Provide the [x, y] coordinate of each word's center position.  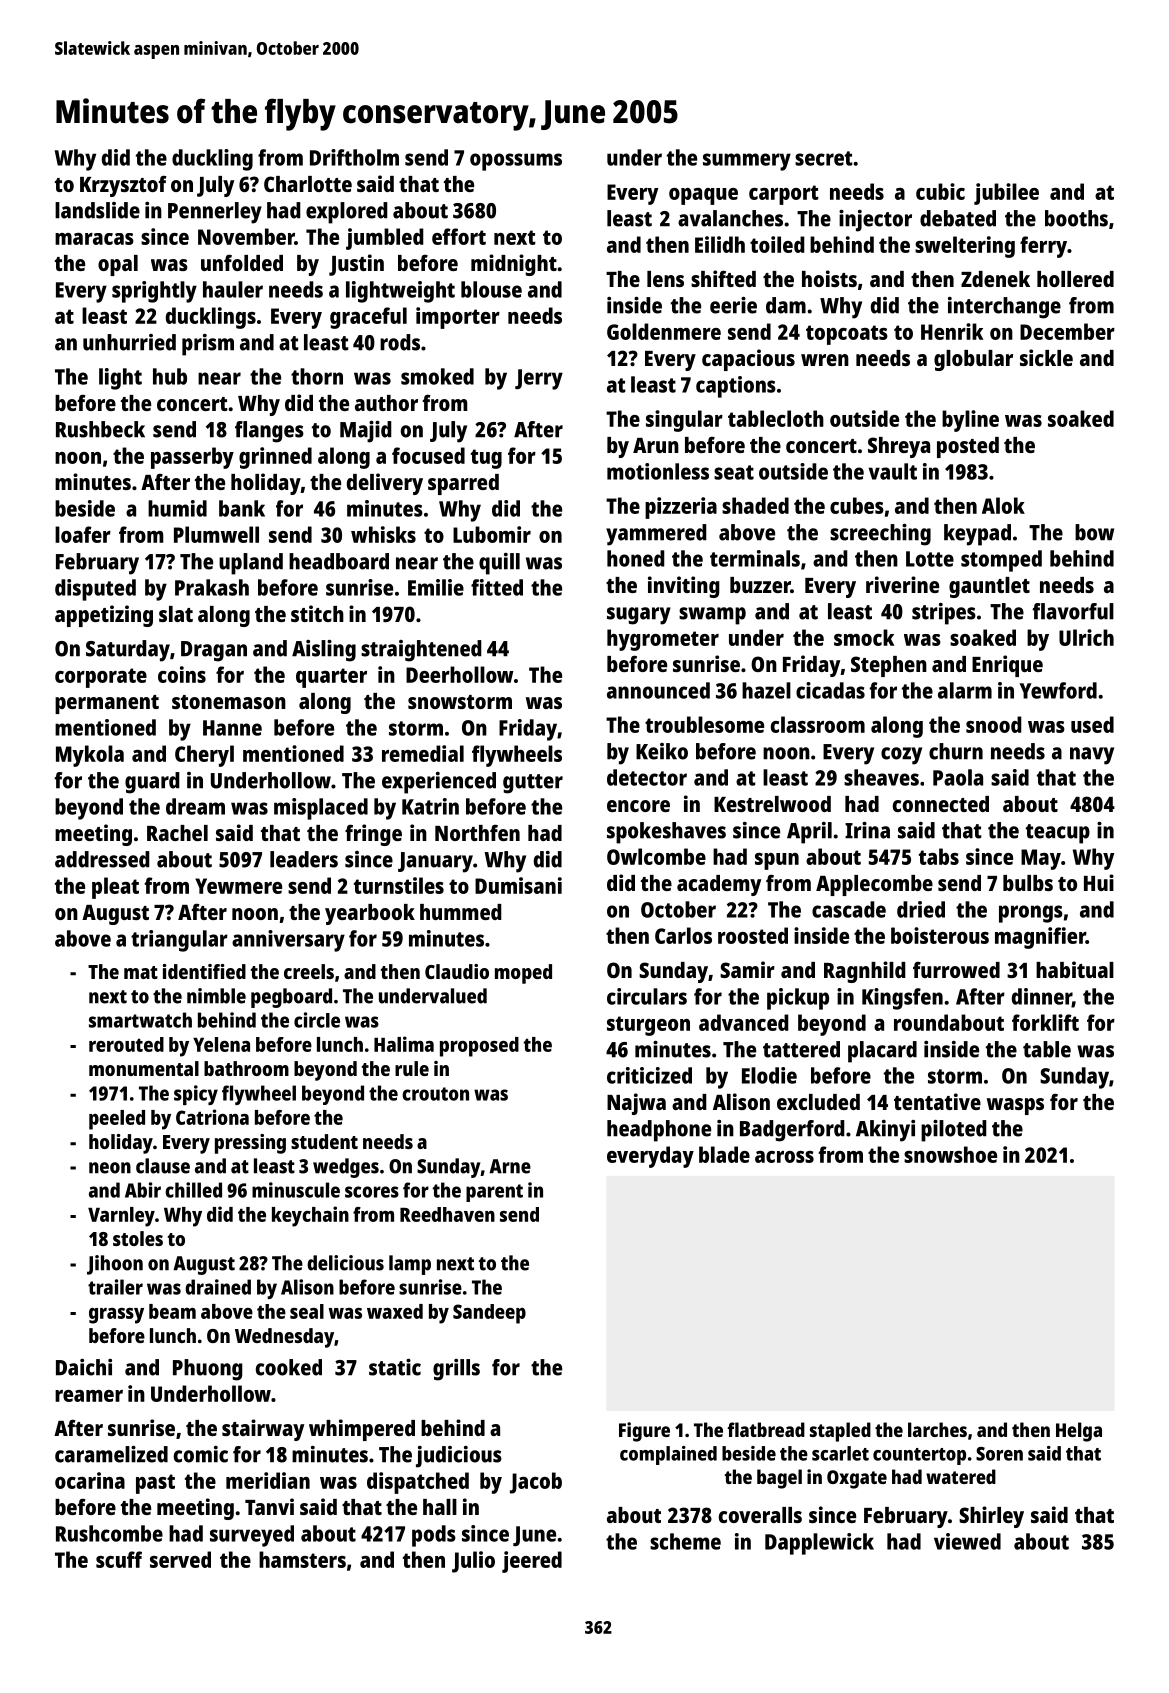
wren [825, 360]
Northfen [477, 833]
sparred [463, 484]
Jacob [536, 1483]
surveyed [252, 1536]
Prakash [212, 587]
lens [665, 279]
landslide [97, 210]
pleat [115, 888]
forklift [1045, 1022]
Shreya [899, 447]
